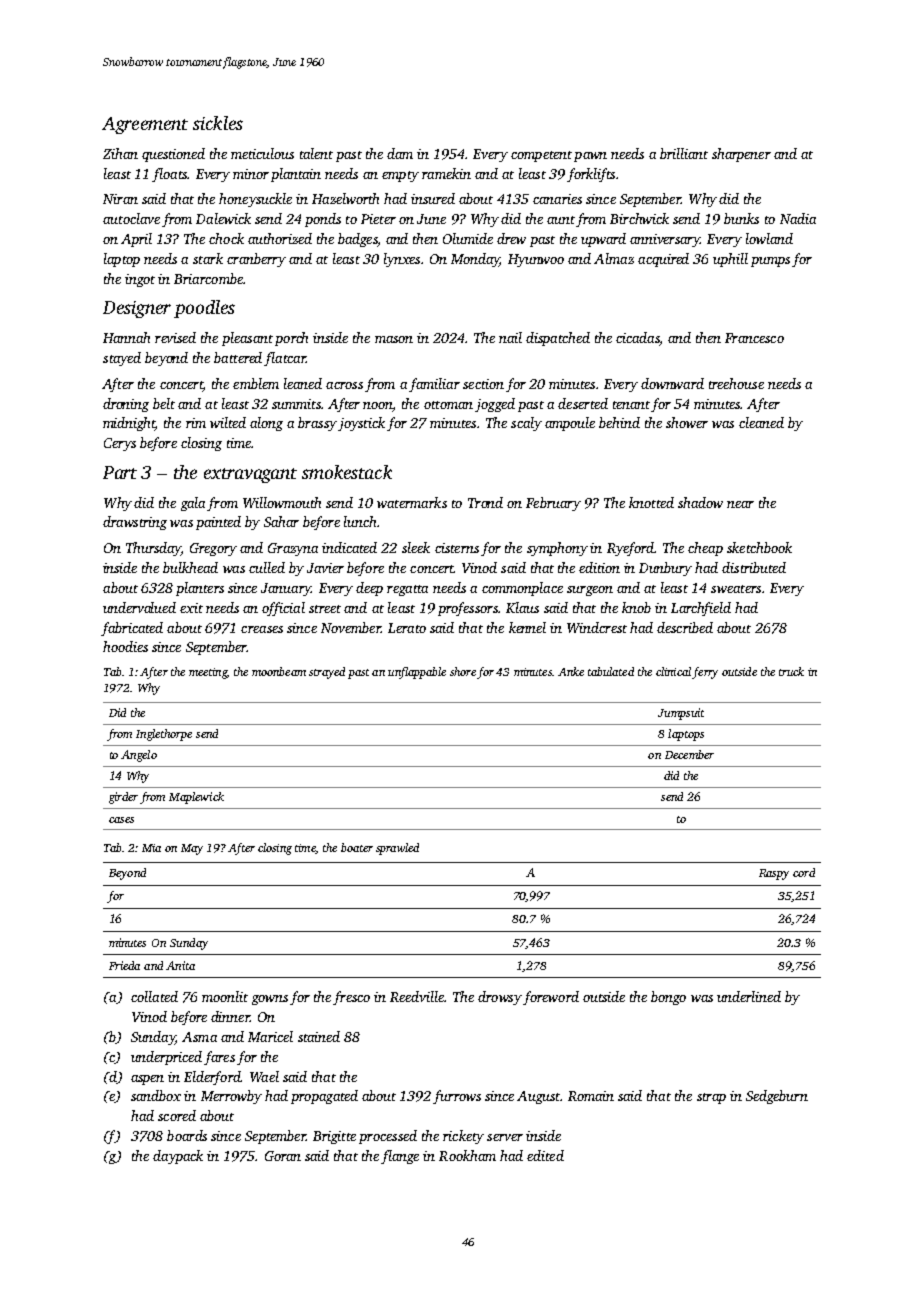 This screenshot has width=924, height=1314. What do you see at coordinates (791, 671) in the screenshot?
I see `truck` at bounding box center [791, 671].
